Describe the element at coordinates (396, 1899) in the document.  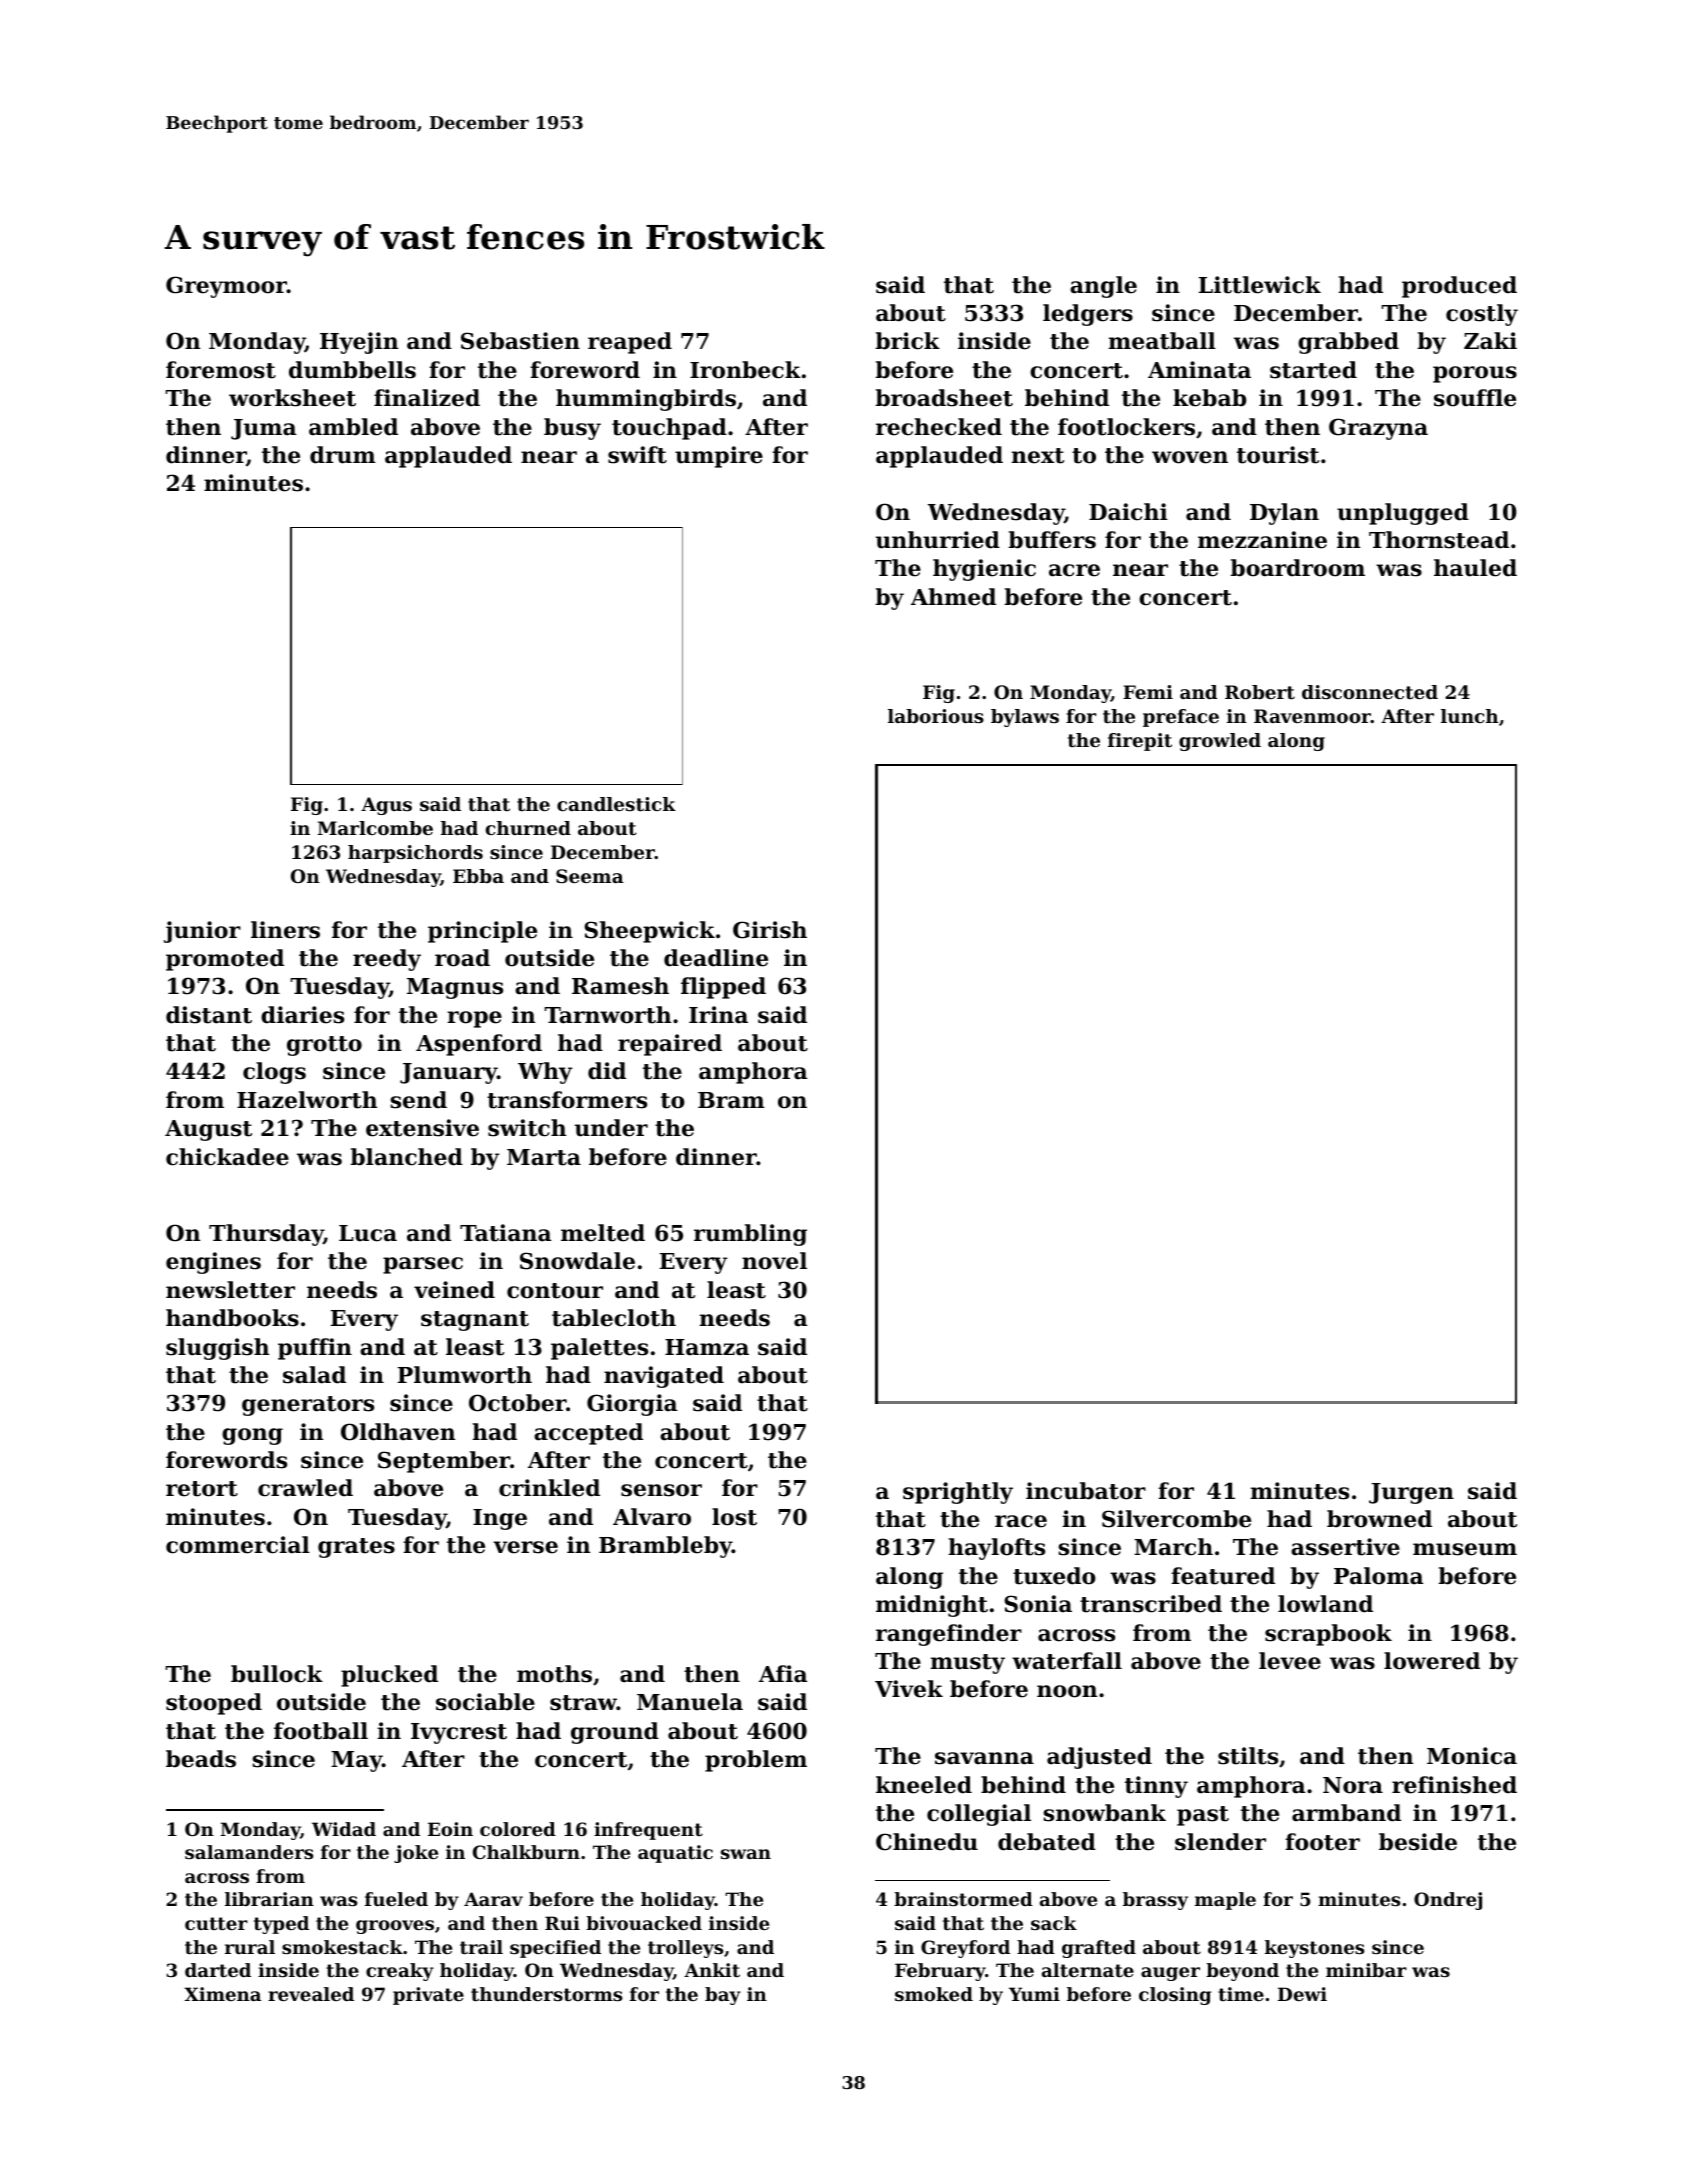
I see `fueled` at that location.
